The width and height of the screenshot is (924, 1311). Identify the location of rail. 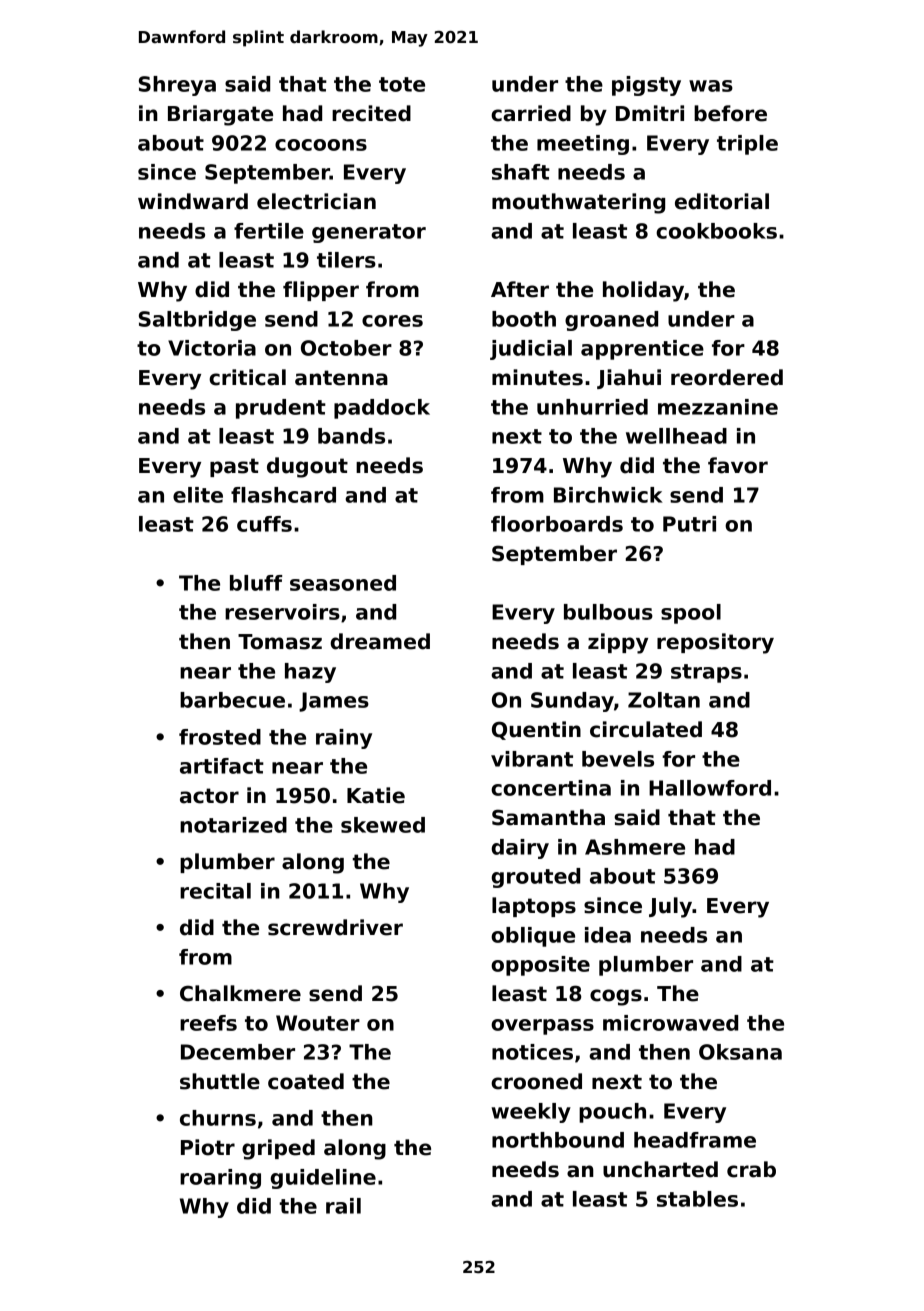
(343, 1206).
